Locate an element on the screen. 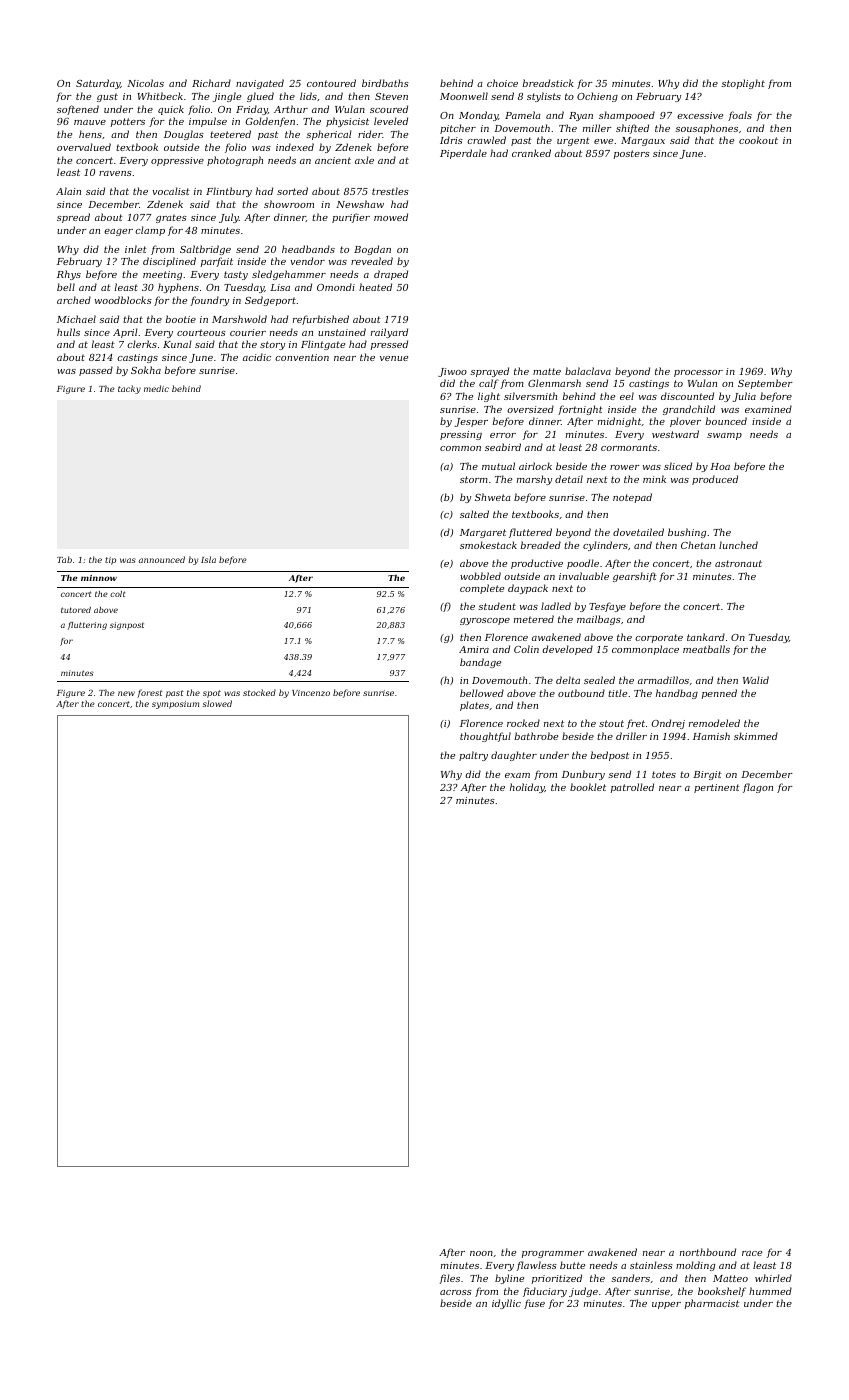  holiday is located at coordinates (527, 788).
